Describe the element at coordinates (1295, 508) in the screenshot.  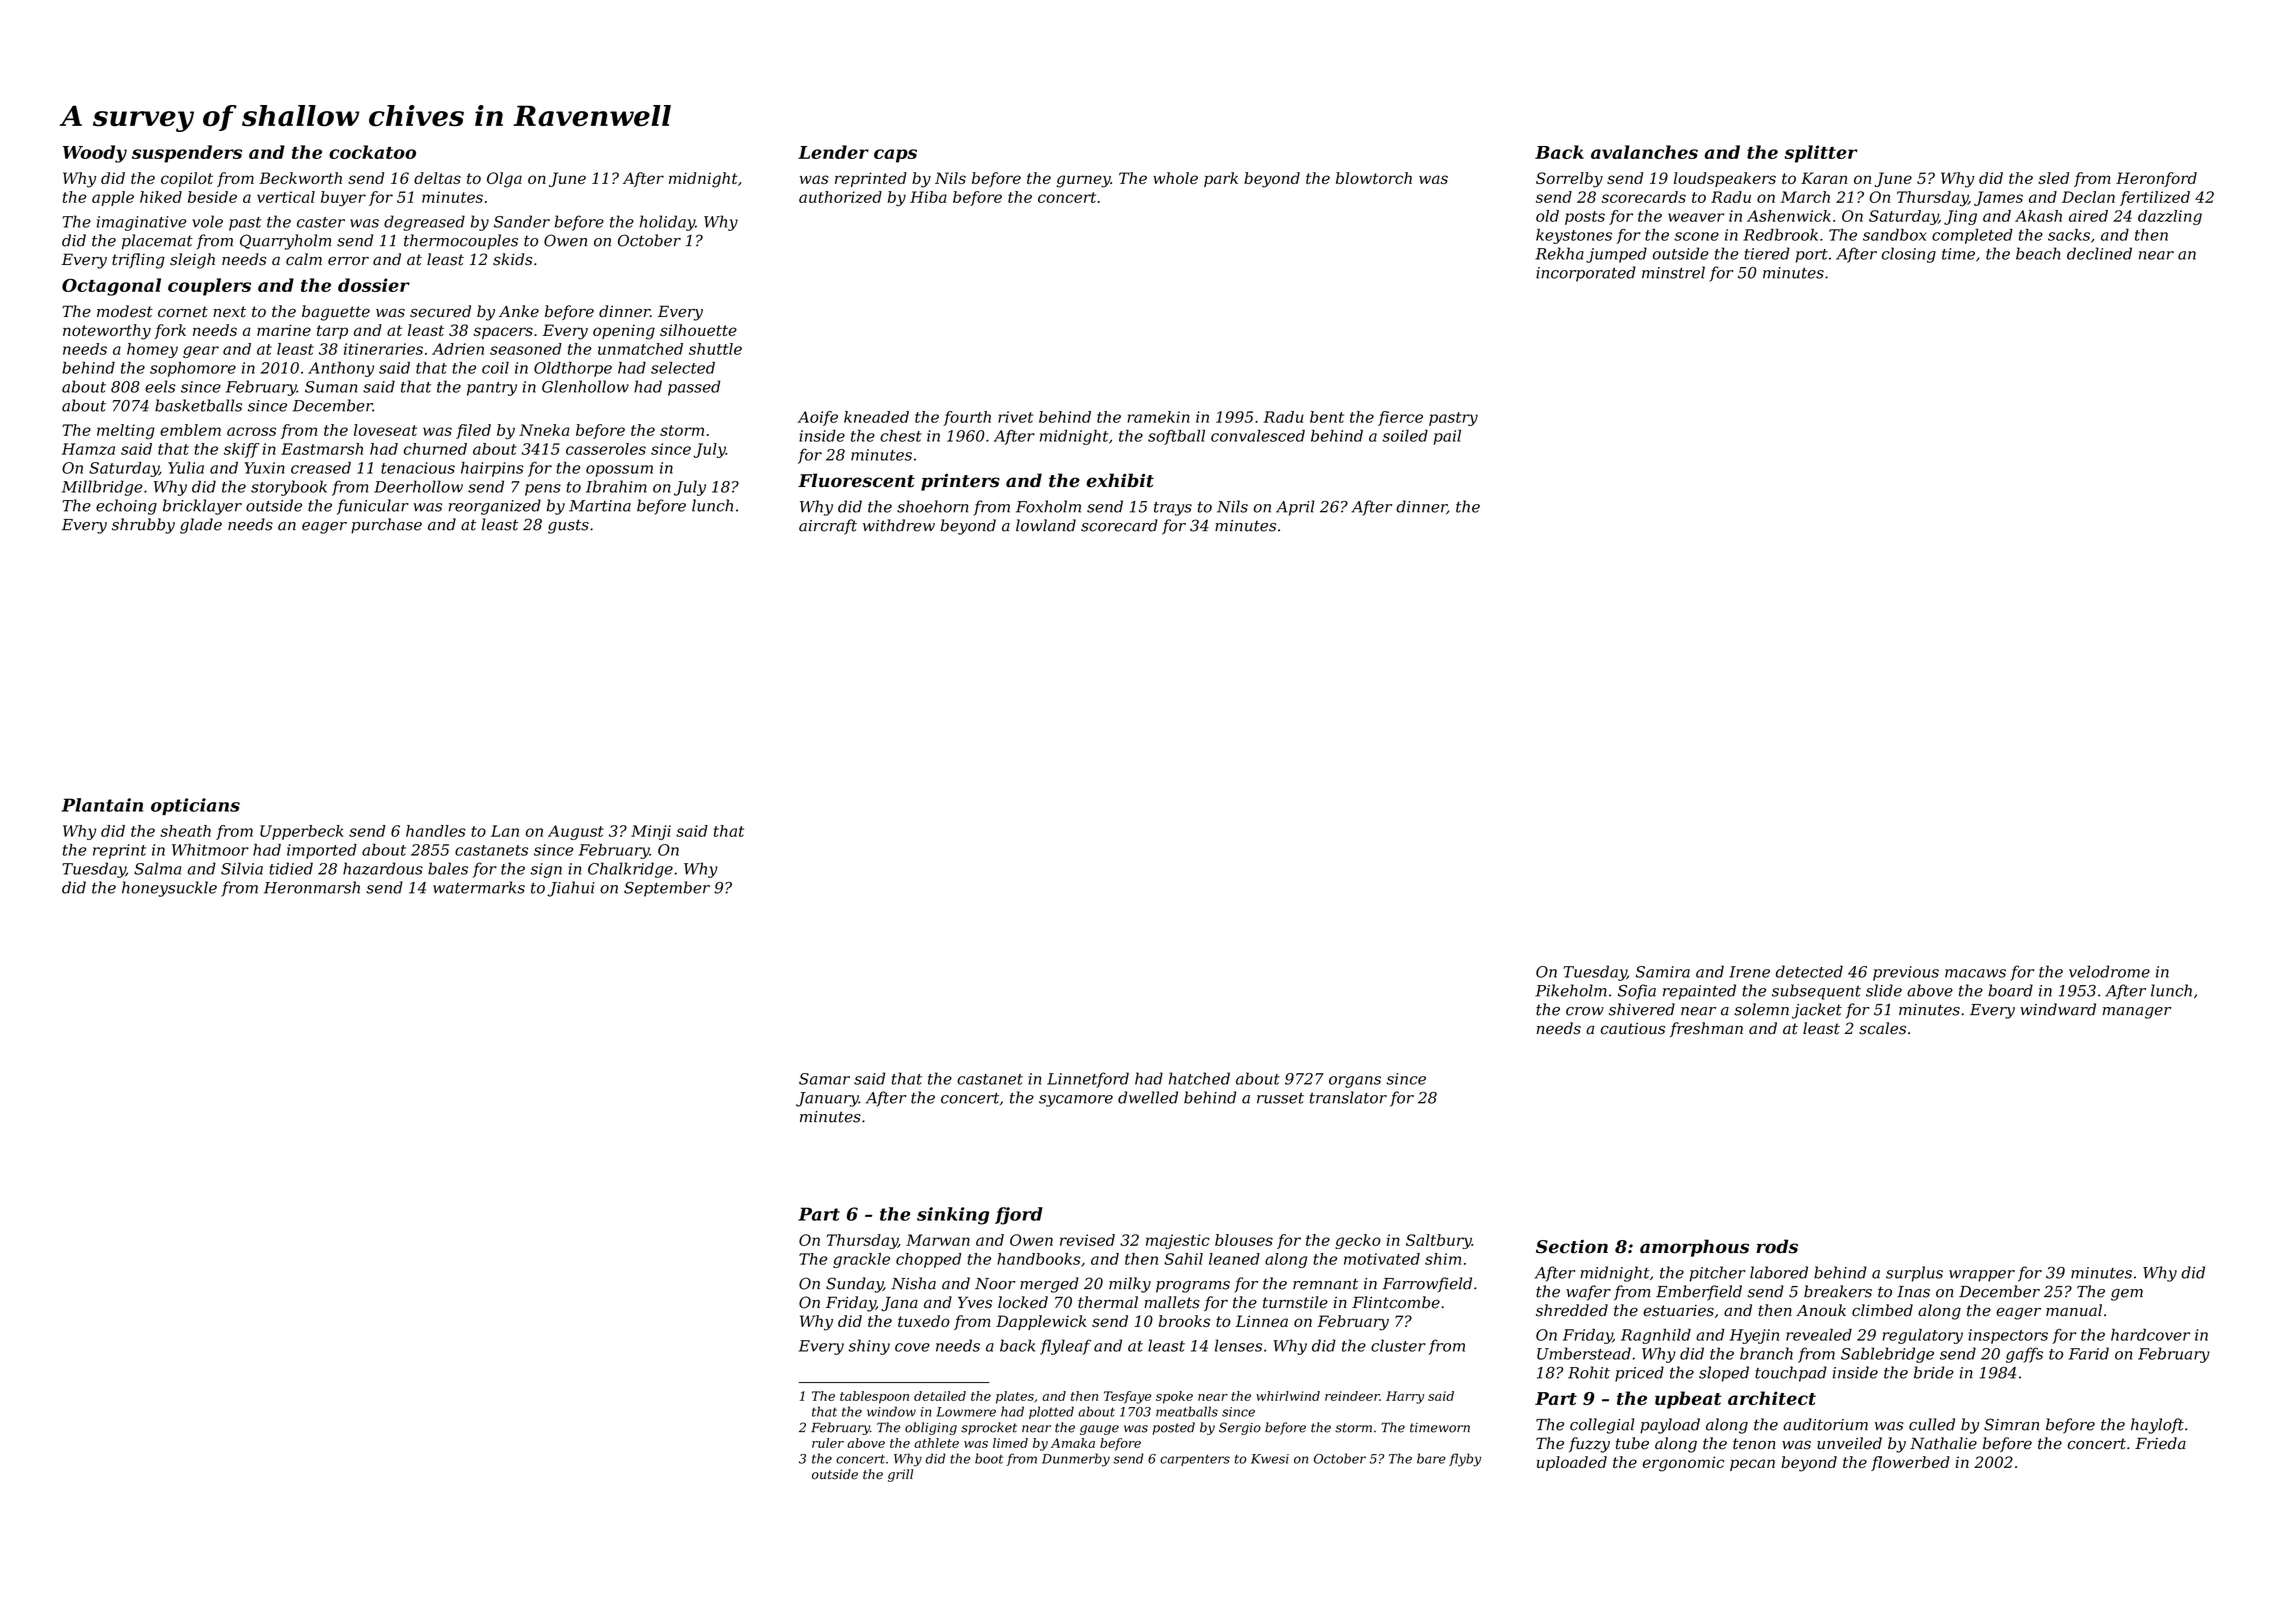
I see `April` at that location.
